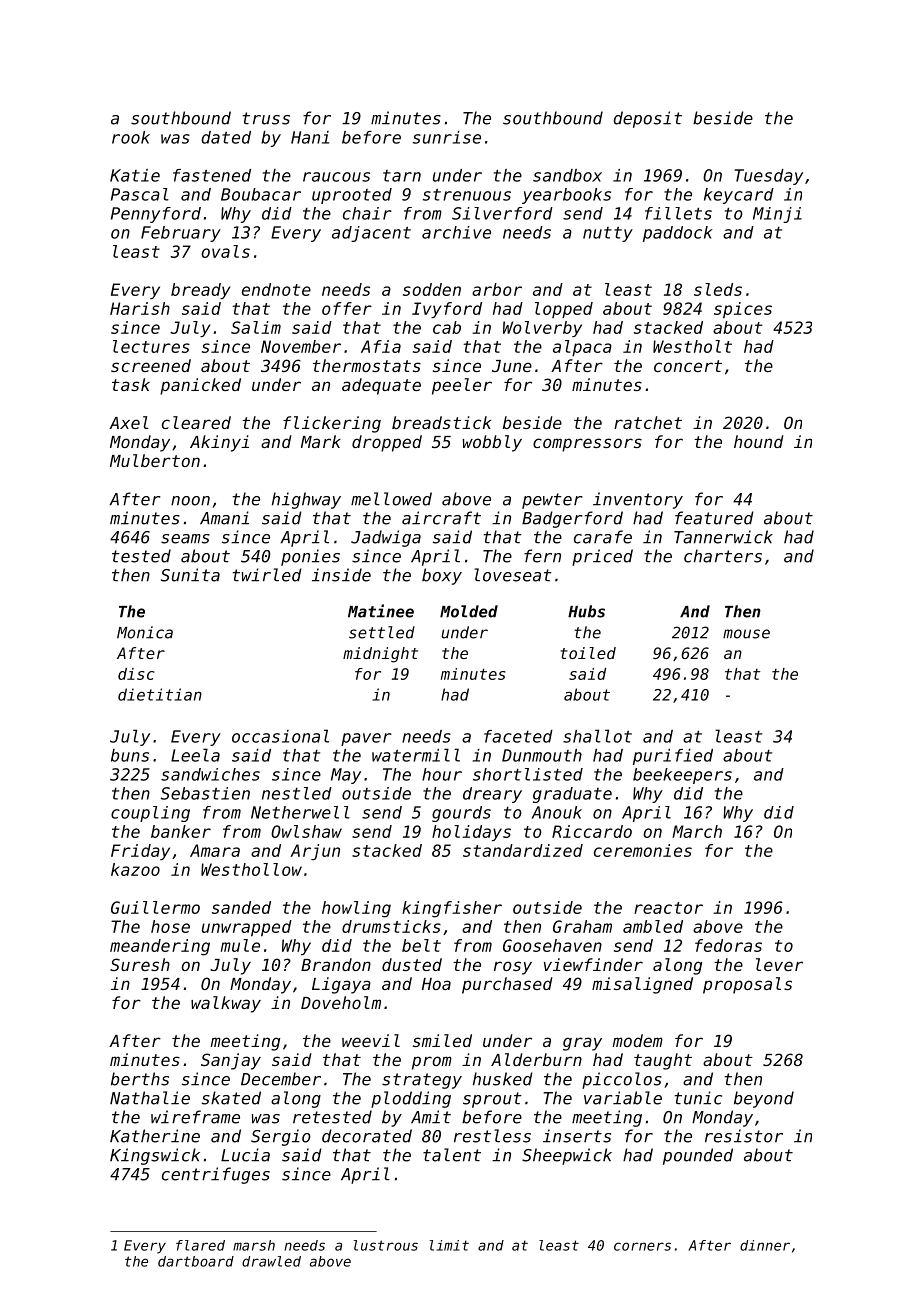  Describe the element at coordinates (170, 926) in the screenshot. I see `hose` at that location.
